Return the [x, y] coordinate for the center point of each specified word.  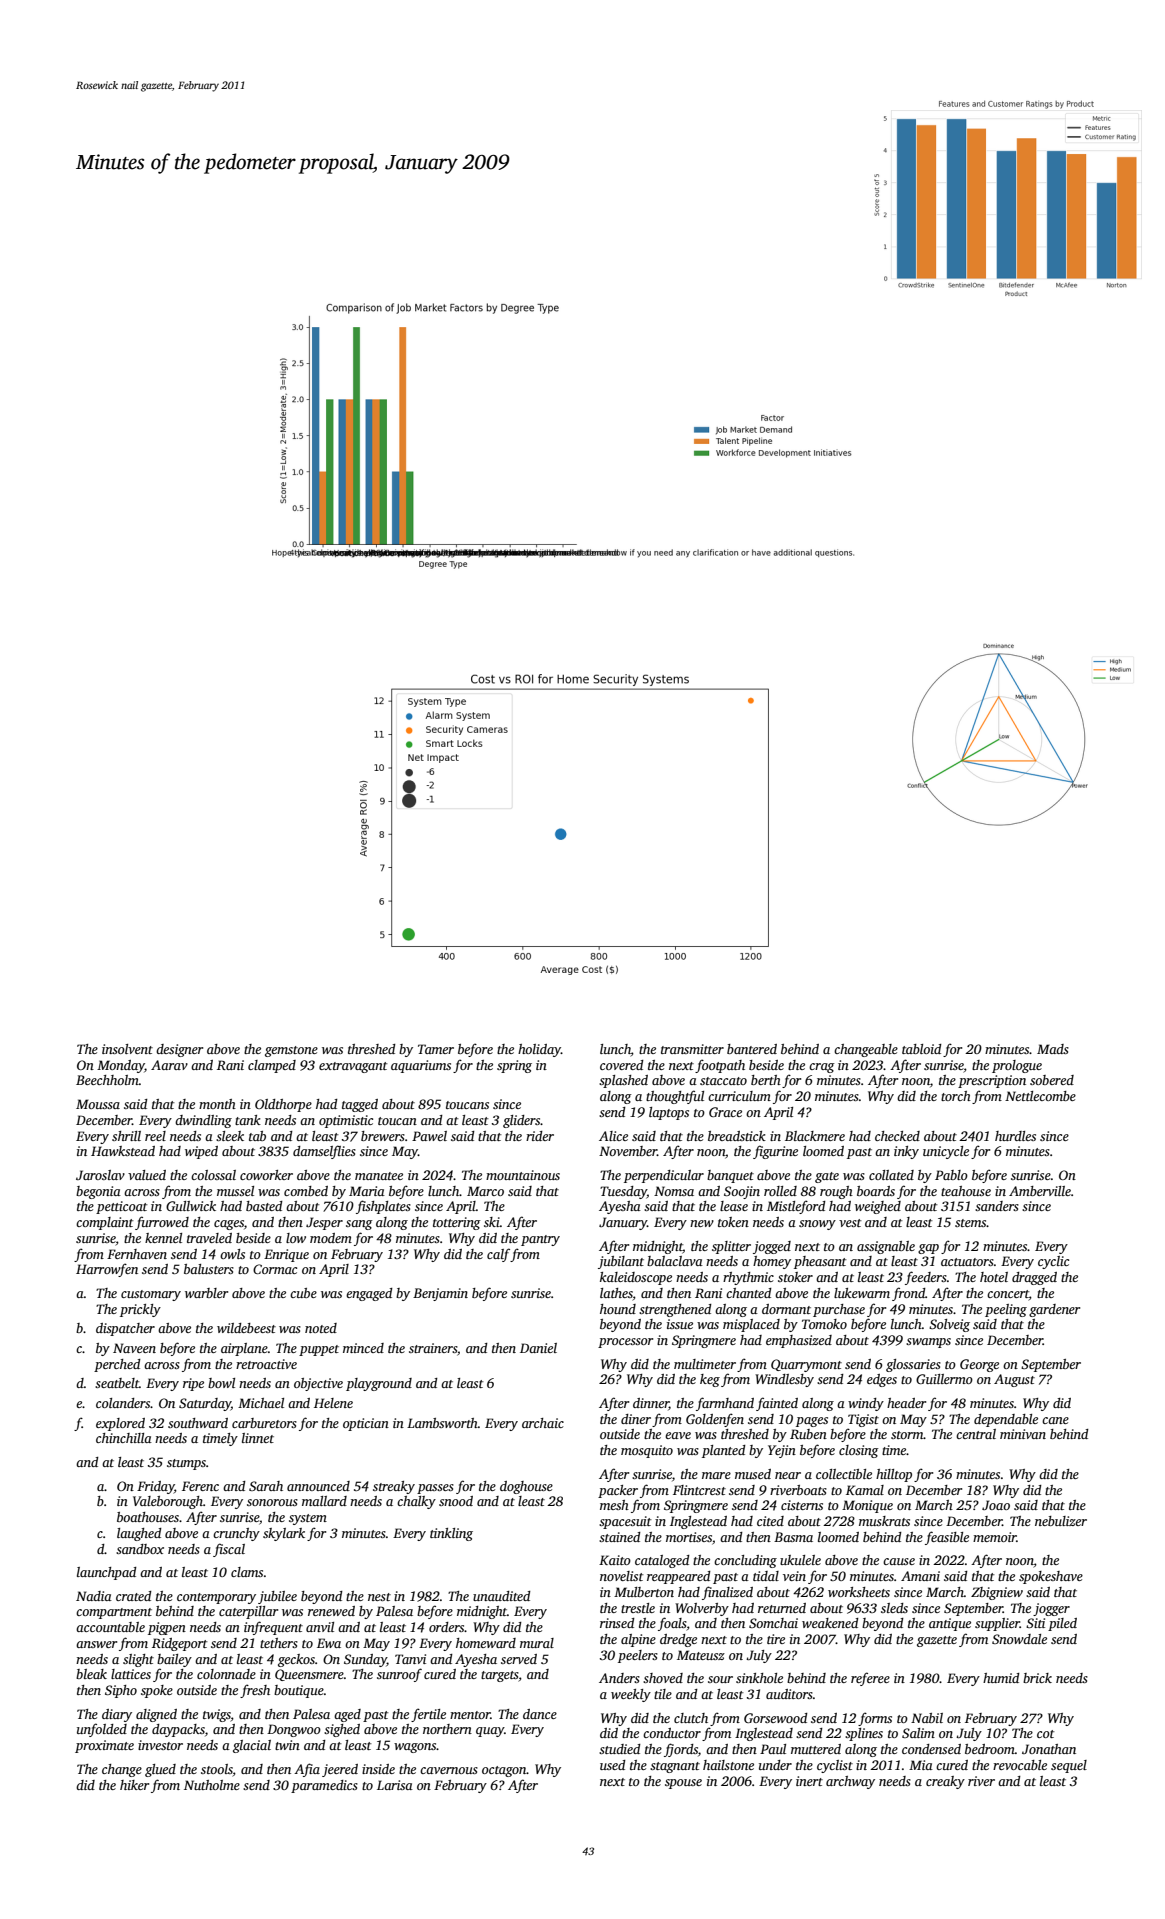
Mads [1053, 1049]
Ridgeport [180, 1644]
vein [794, 1576]
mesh [614, 1505]
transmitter [692, 1049]
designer [179, 1050]
